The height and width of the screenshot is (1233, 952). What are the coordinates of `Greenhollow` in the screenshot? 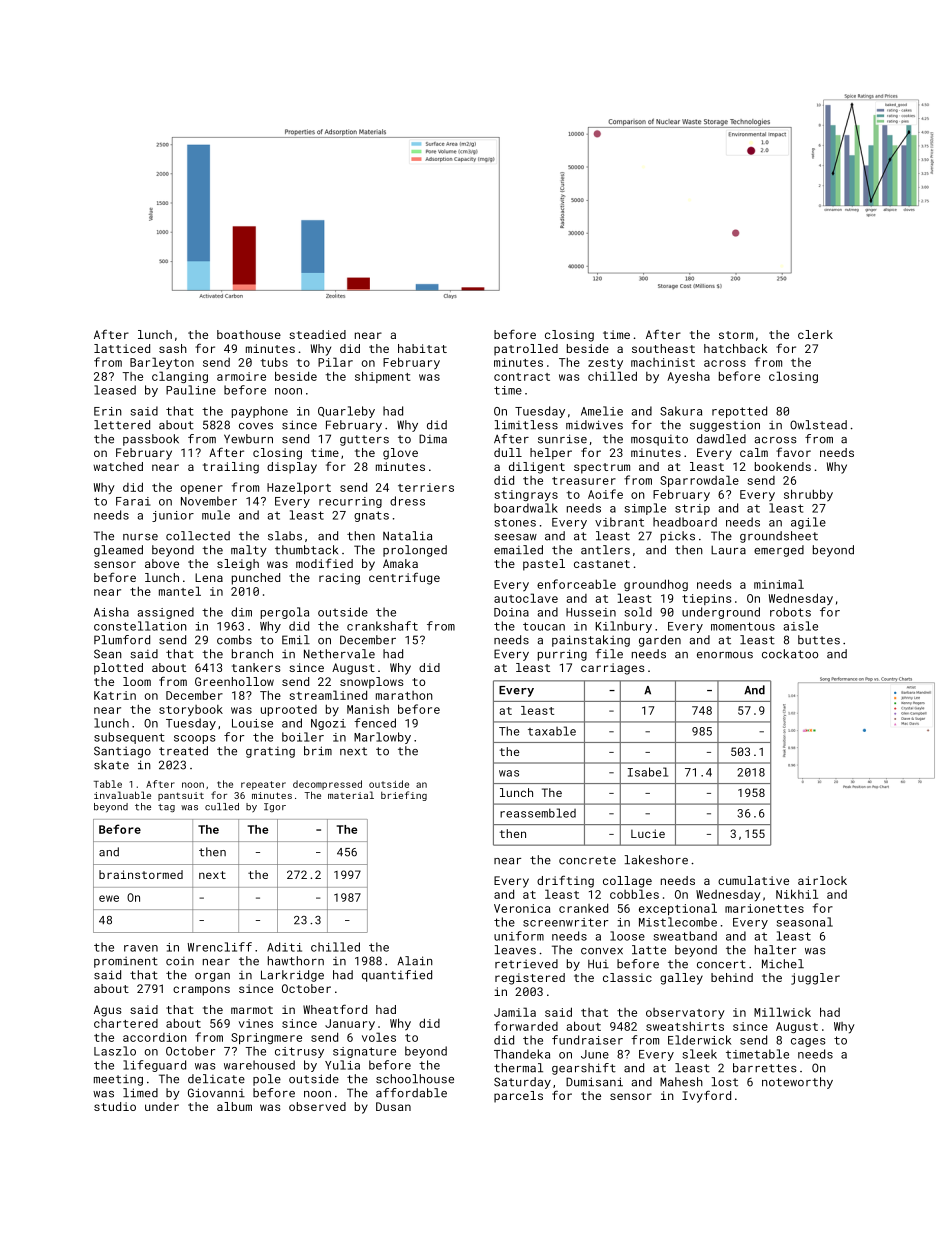 It's located at (234, 681).
